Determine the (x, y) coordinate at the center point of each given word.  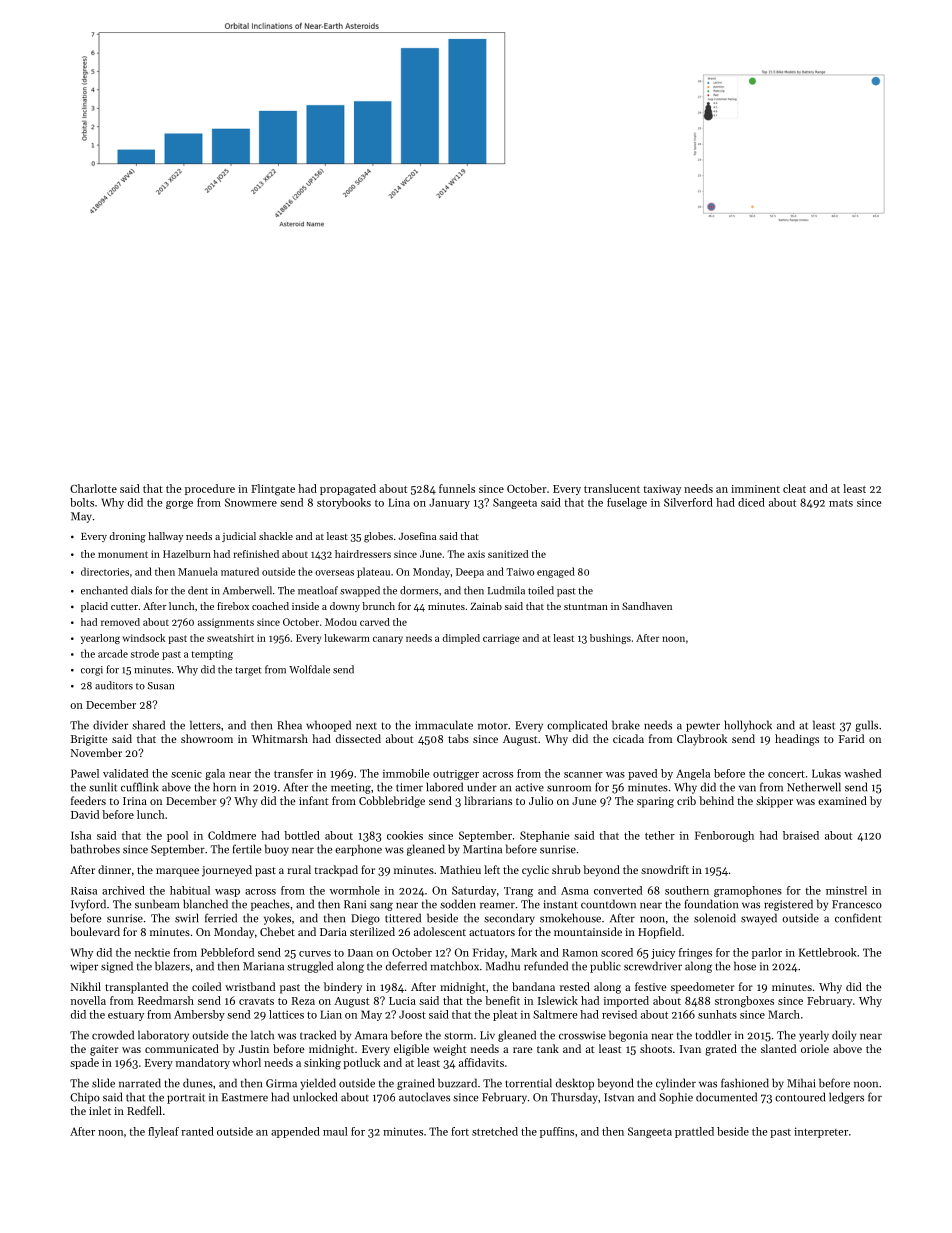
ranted (197, 1131)
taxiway (662, 490)
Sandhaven (647, 606)
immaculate (444, 725)
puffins (557, 1132)
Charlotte (93, 488)
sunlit (103, 787)
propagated (348, 490)
